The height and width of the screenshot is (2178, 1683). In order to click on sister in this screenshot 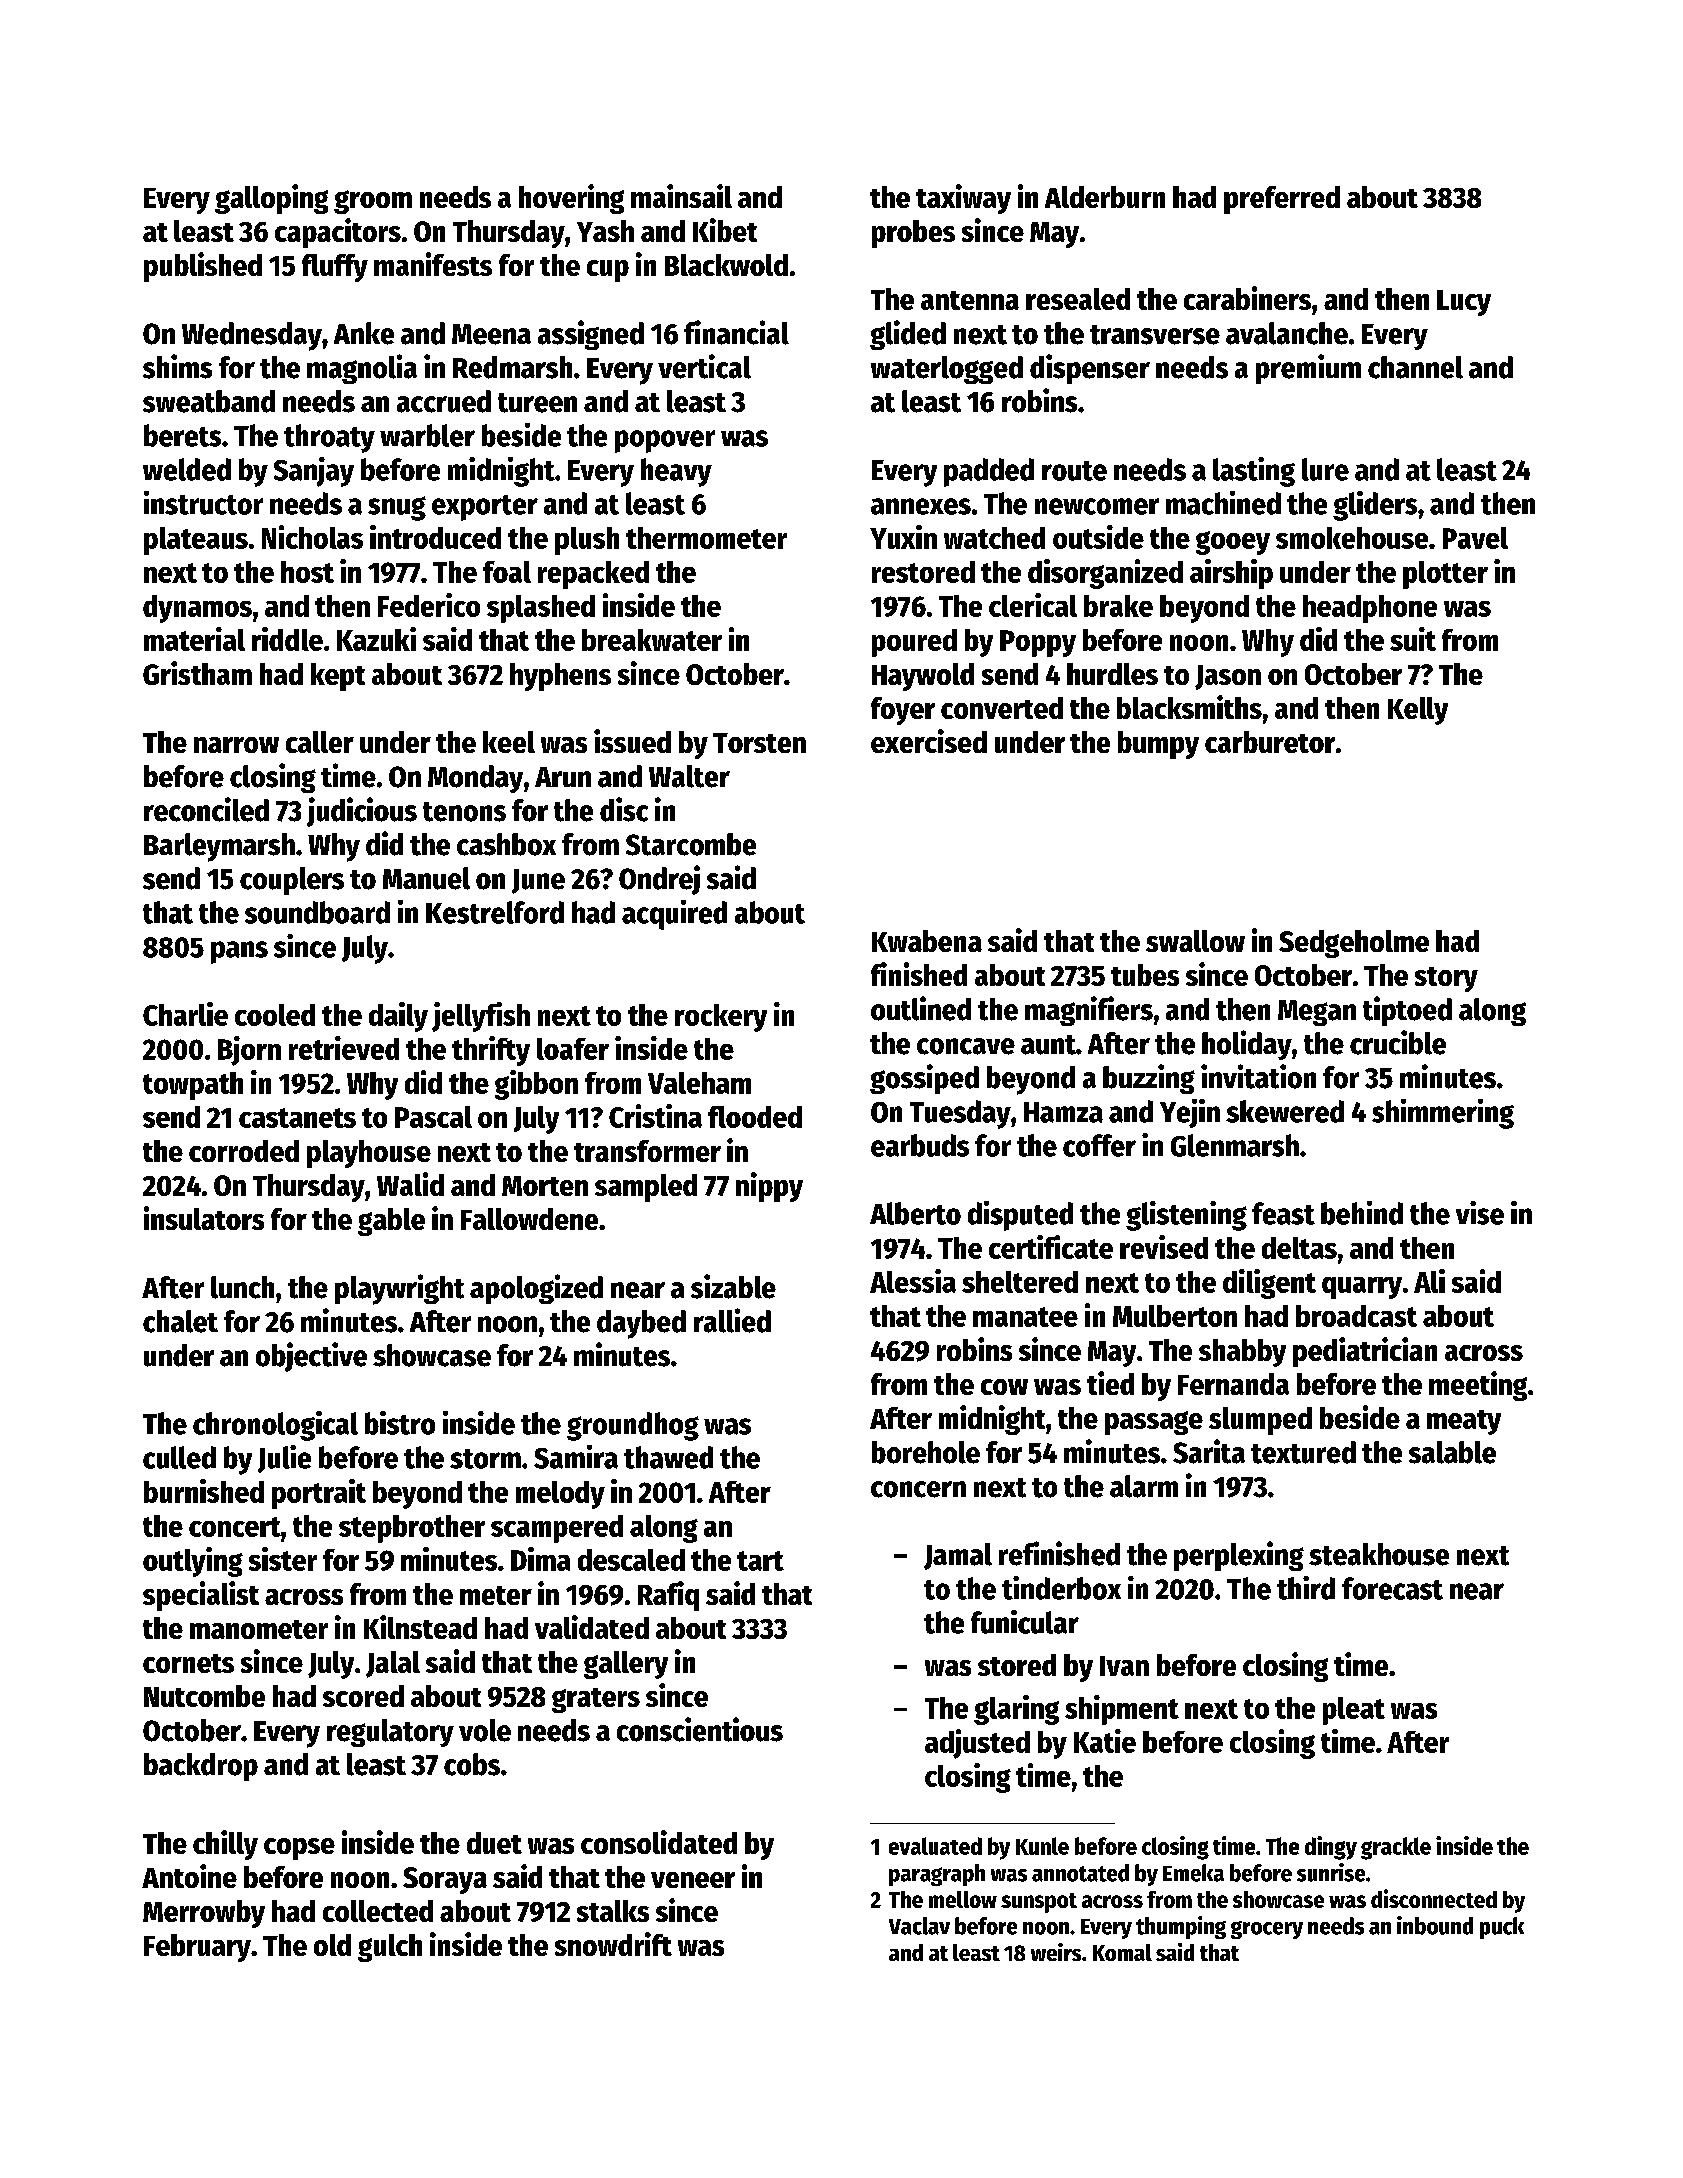, I will do `click(283, 1559)`.
